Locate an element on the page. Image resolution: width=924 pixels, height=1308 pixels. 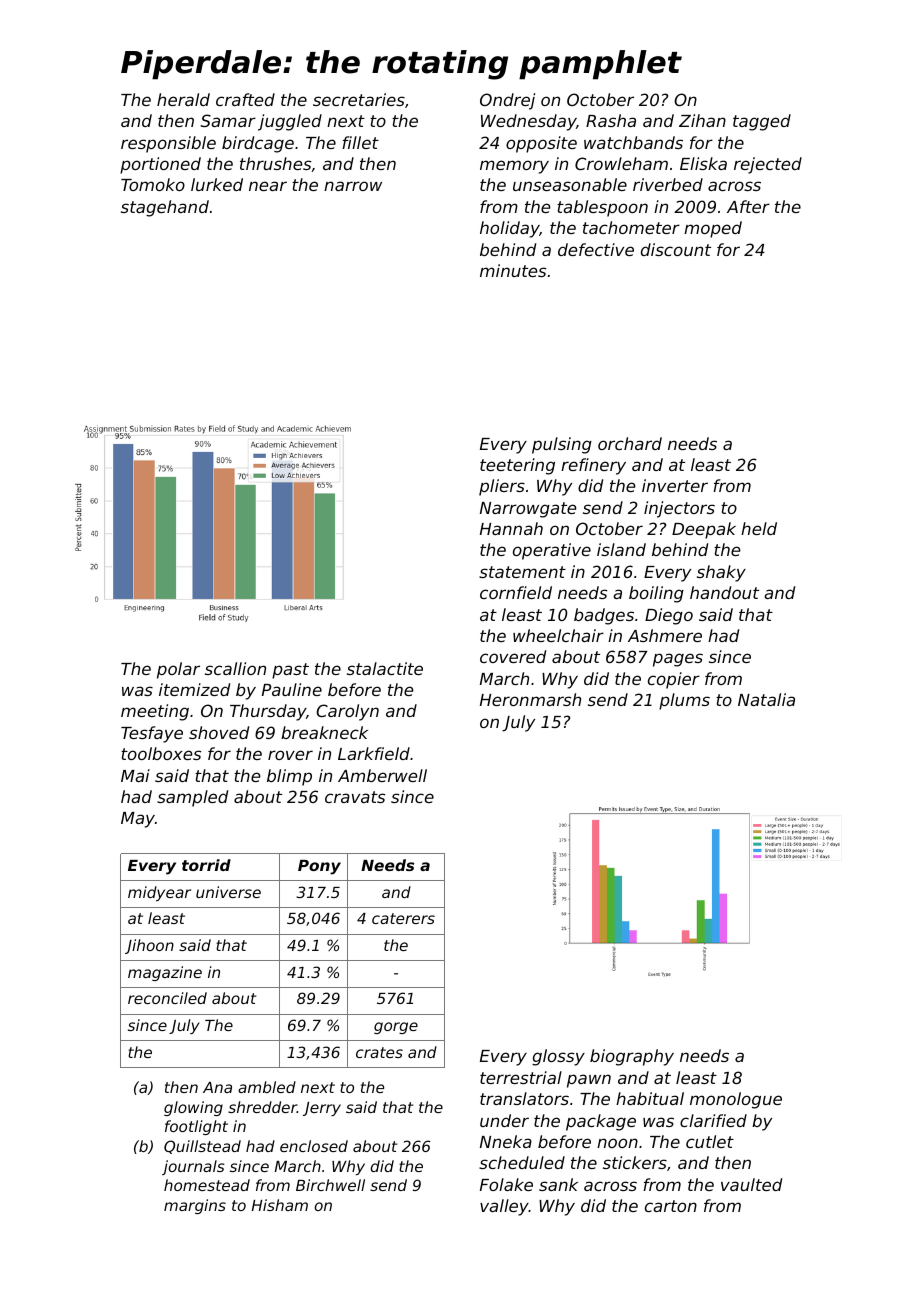
biography is located at coordinates (632, 1057).
